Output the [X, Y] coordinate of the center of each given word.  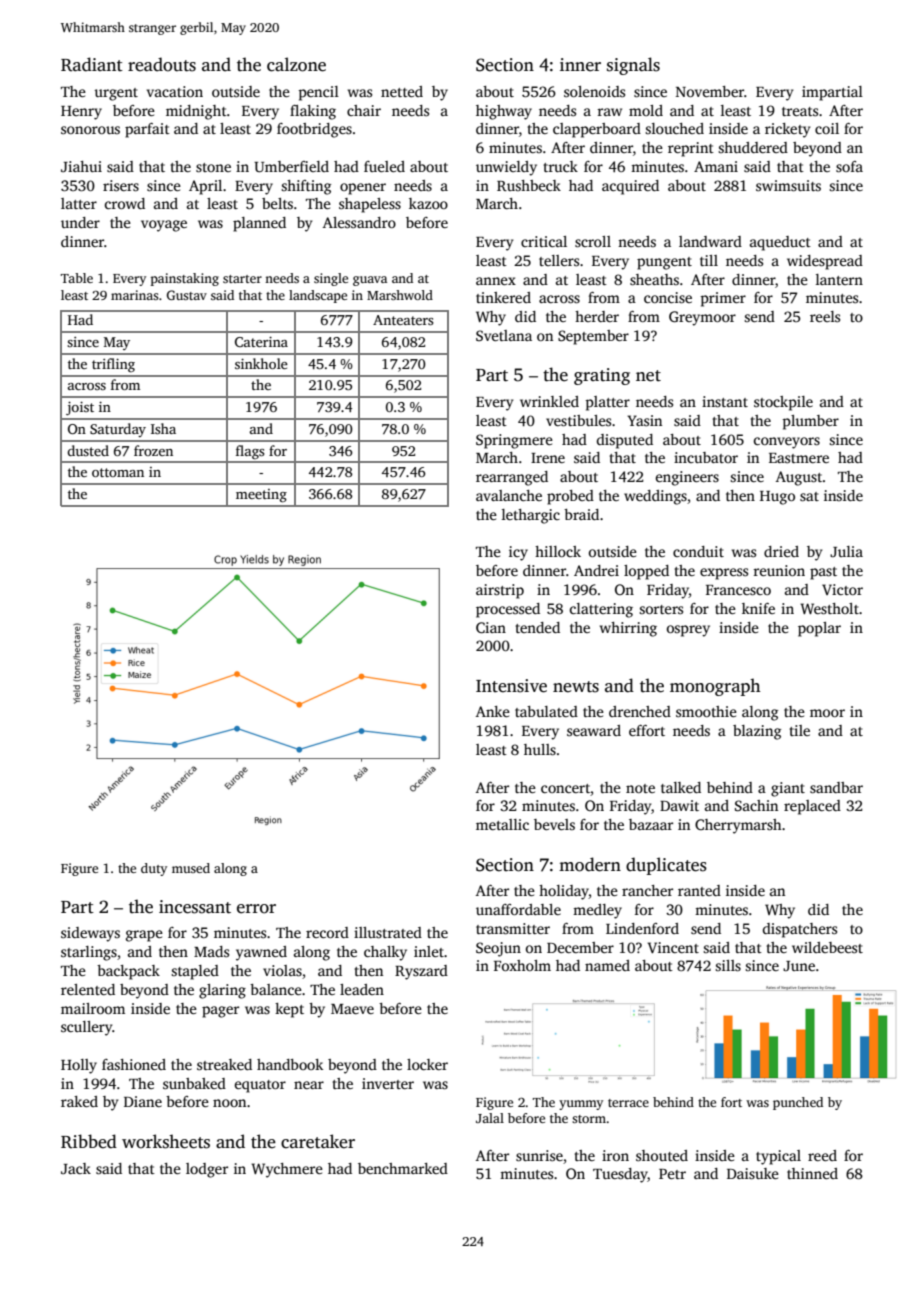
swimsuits [788, 185]
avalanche [509, 495]
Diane [143, 1101]
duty [154, 869]
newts [576, 687]
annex [496, 281]
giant [788, 789]
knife [758, 608]
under [80, 222]
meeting [261, 496]
